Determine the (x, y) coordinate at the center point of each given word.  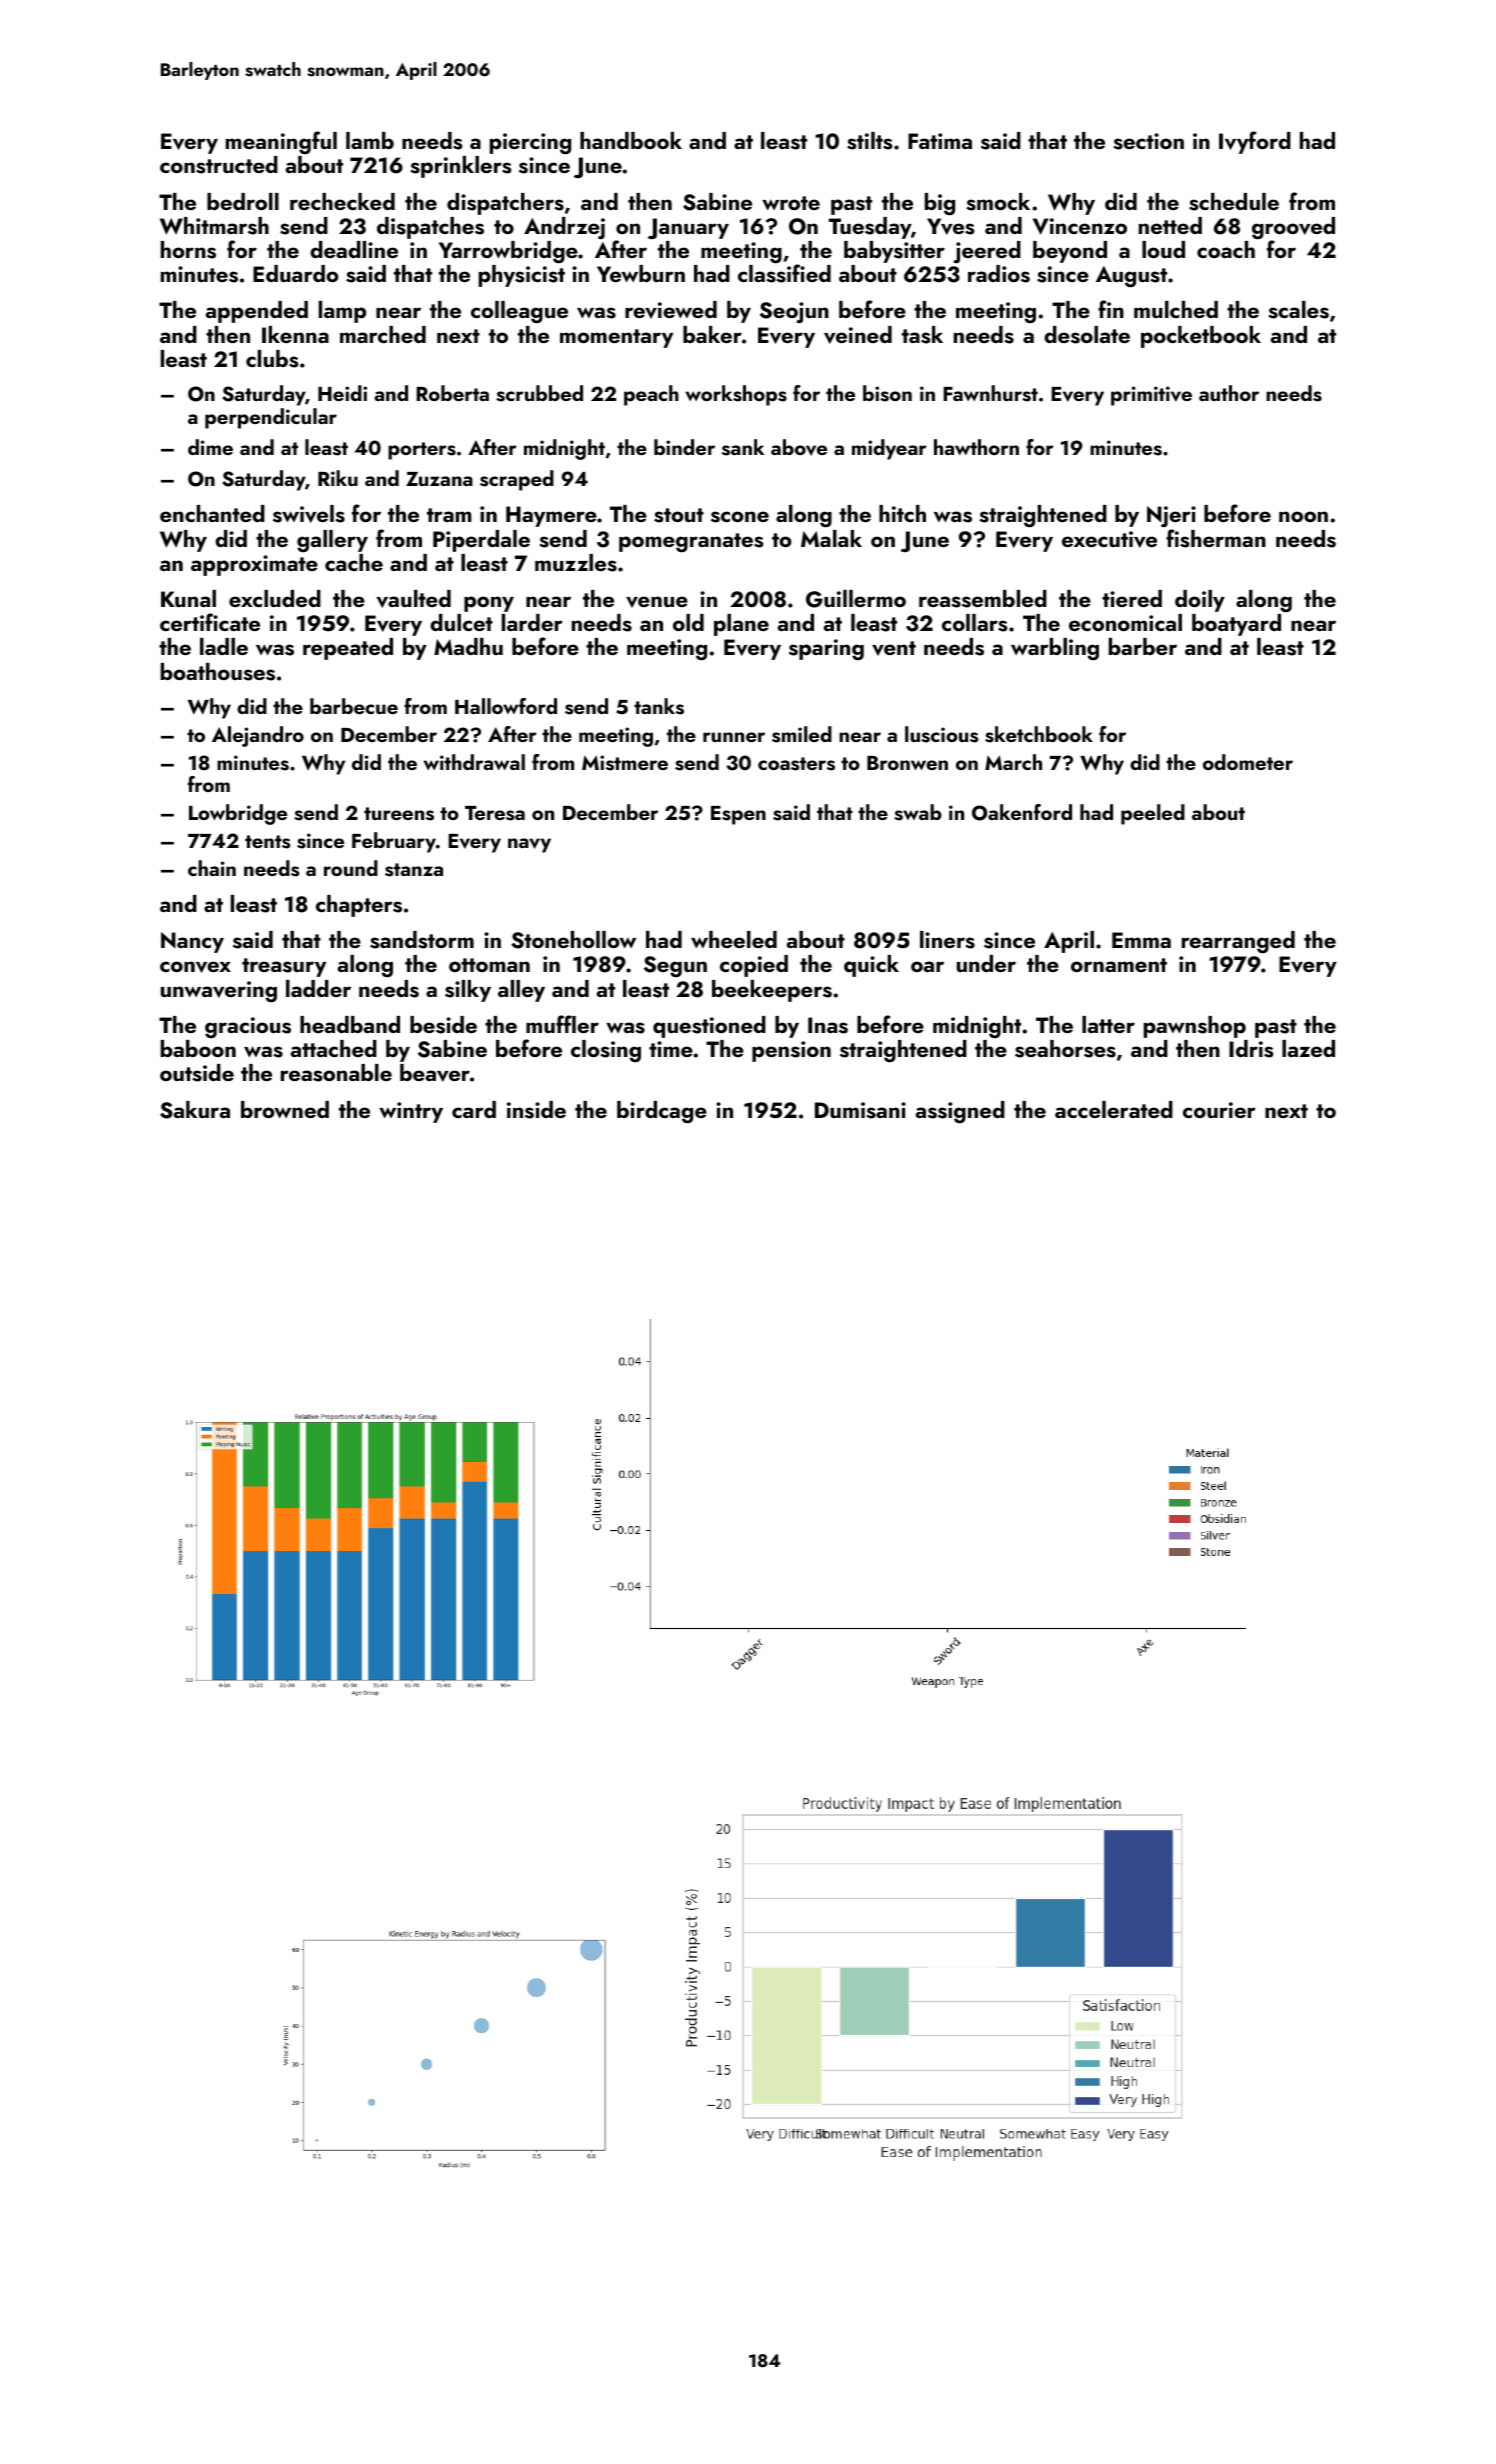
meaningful (281, 142)
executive (1109, 539)
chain (212, 868)
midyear (889, 449)
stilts (869, 141)
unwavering (219, 992)
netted (1170, 225)
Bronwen (907, 763)
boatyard (1236, 625)
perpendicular (271, 418)
